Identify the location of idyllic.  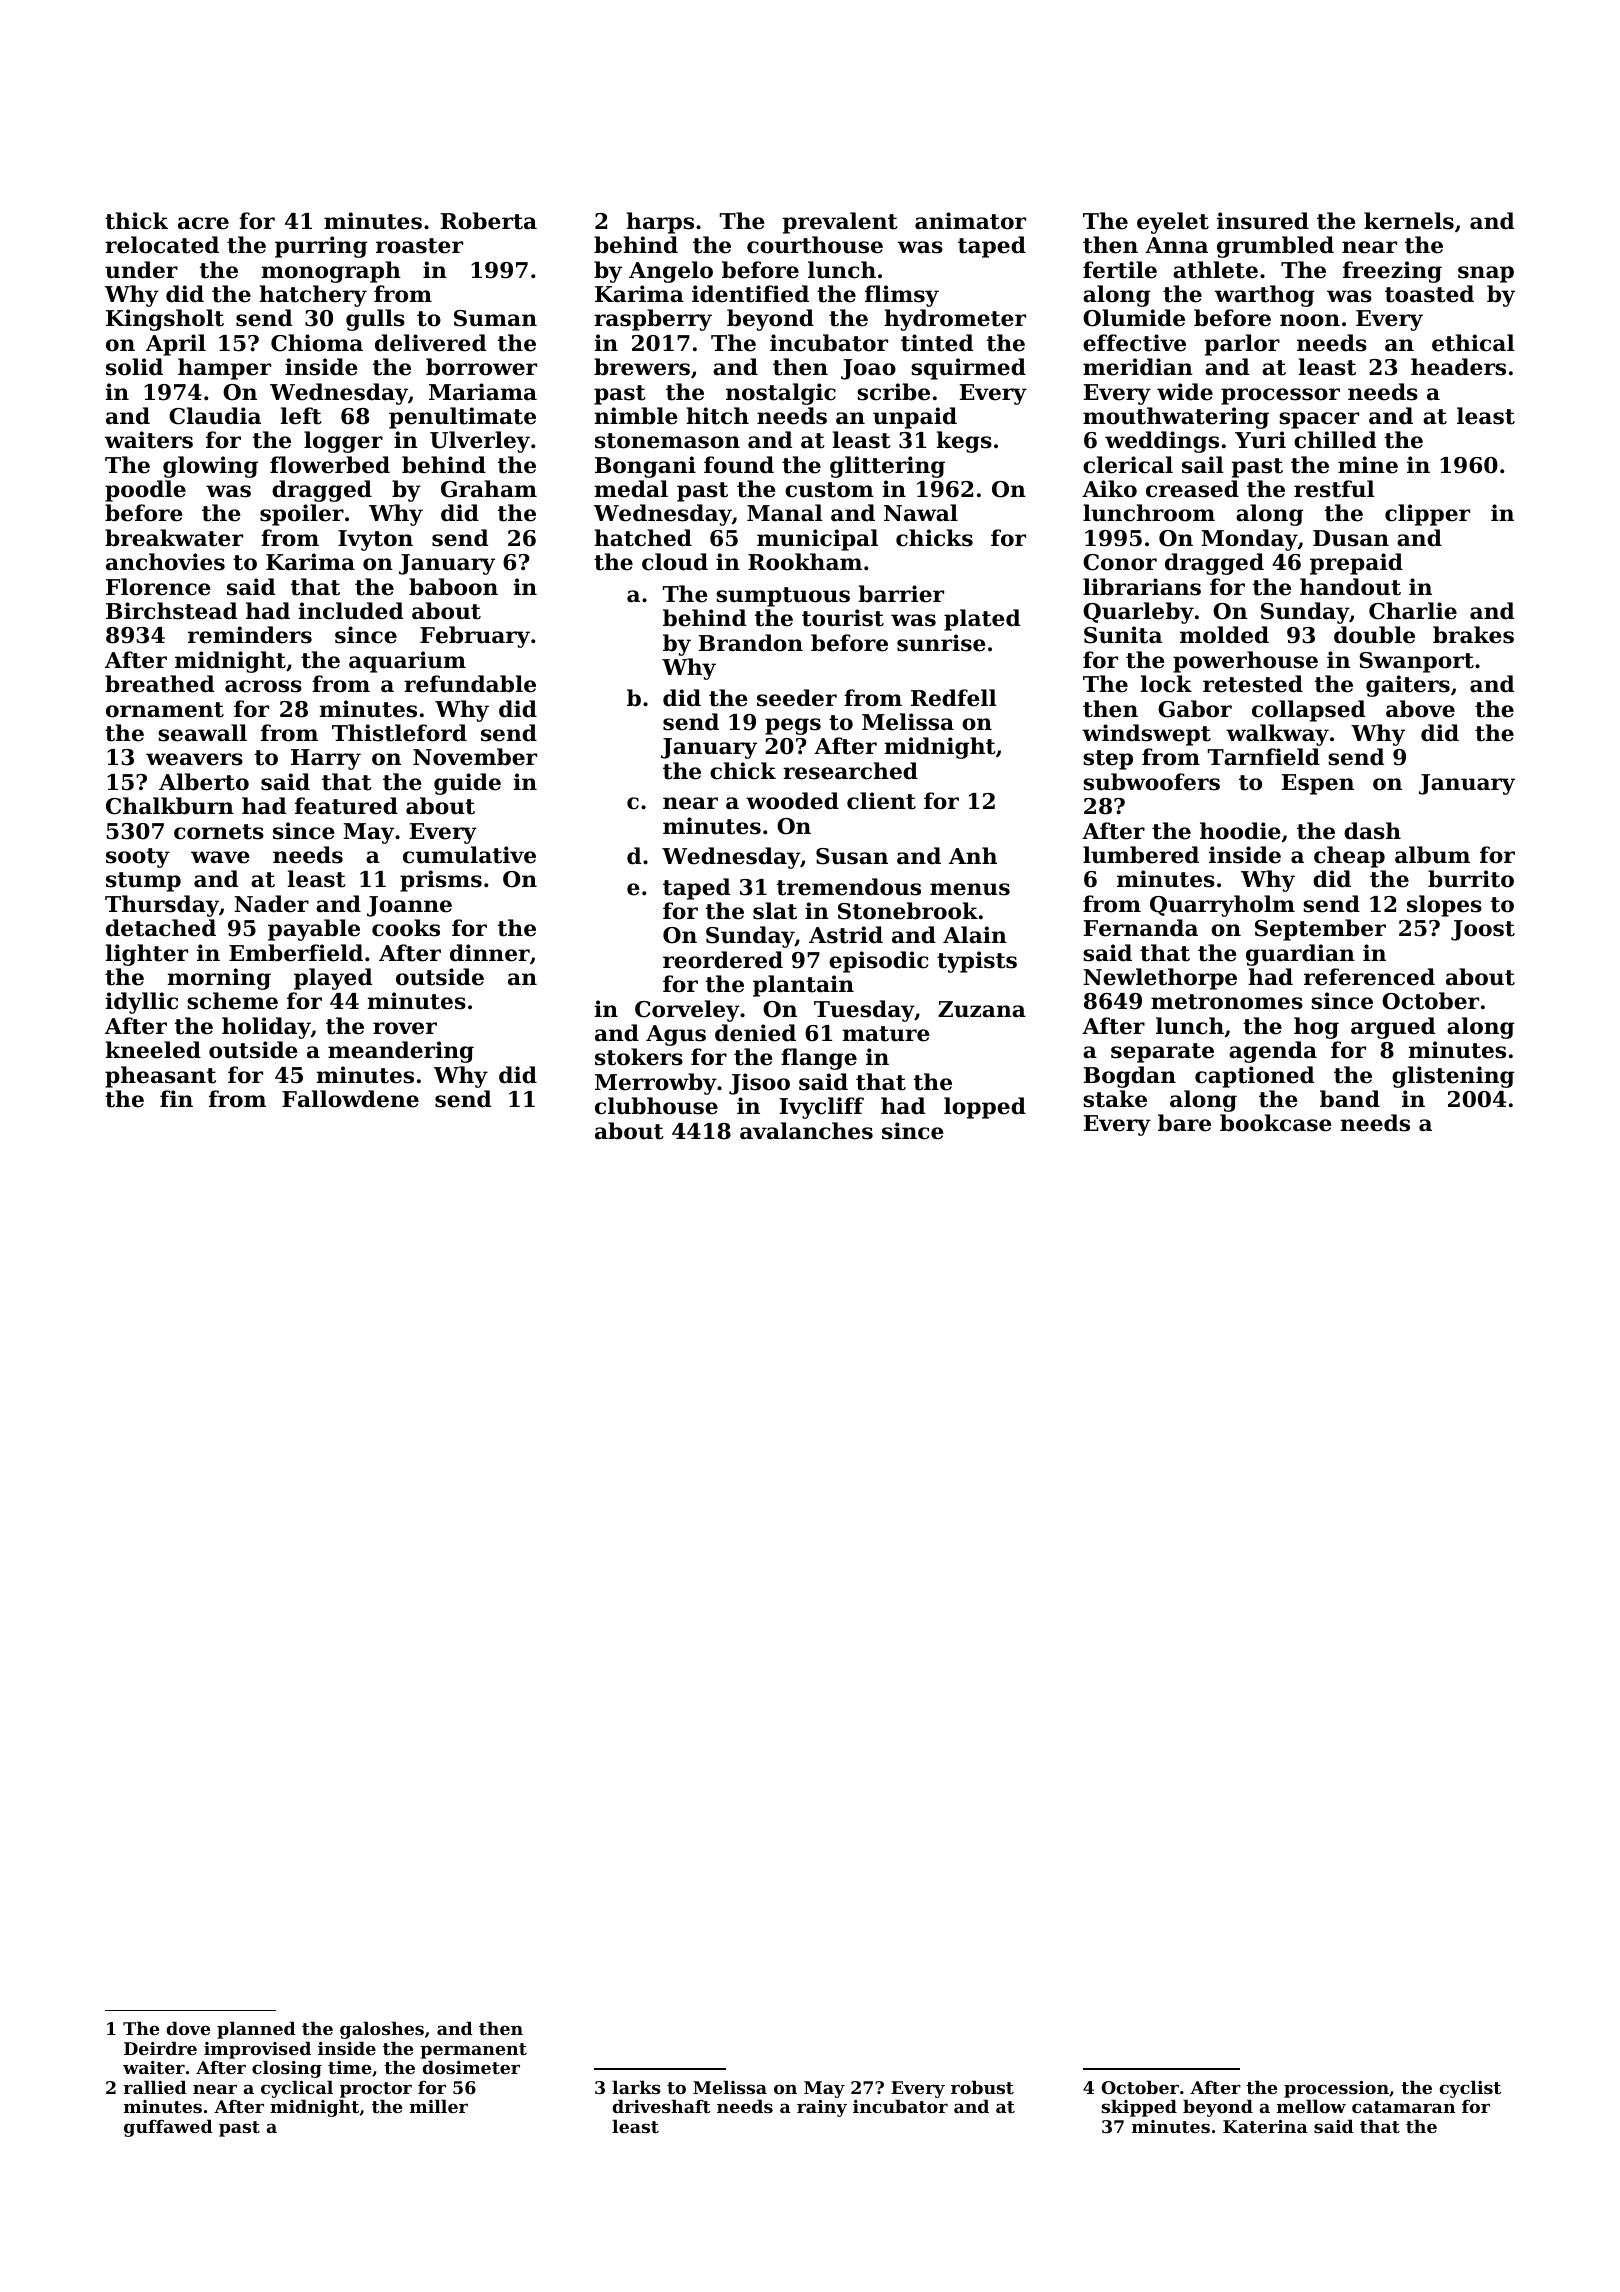
(141, 1003).
